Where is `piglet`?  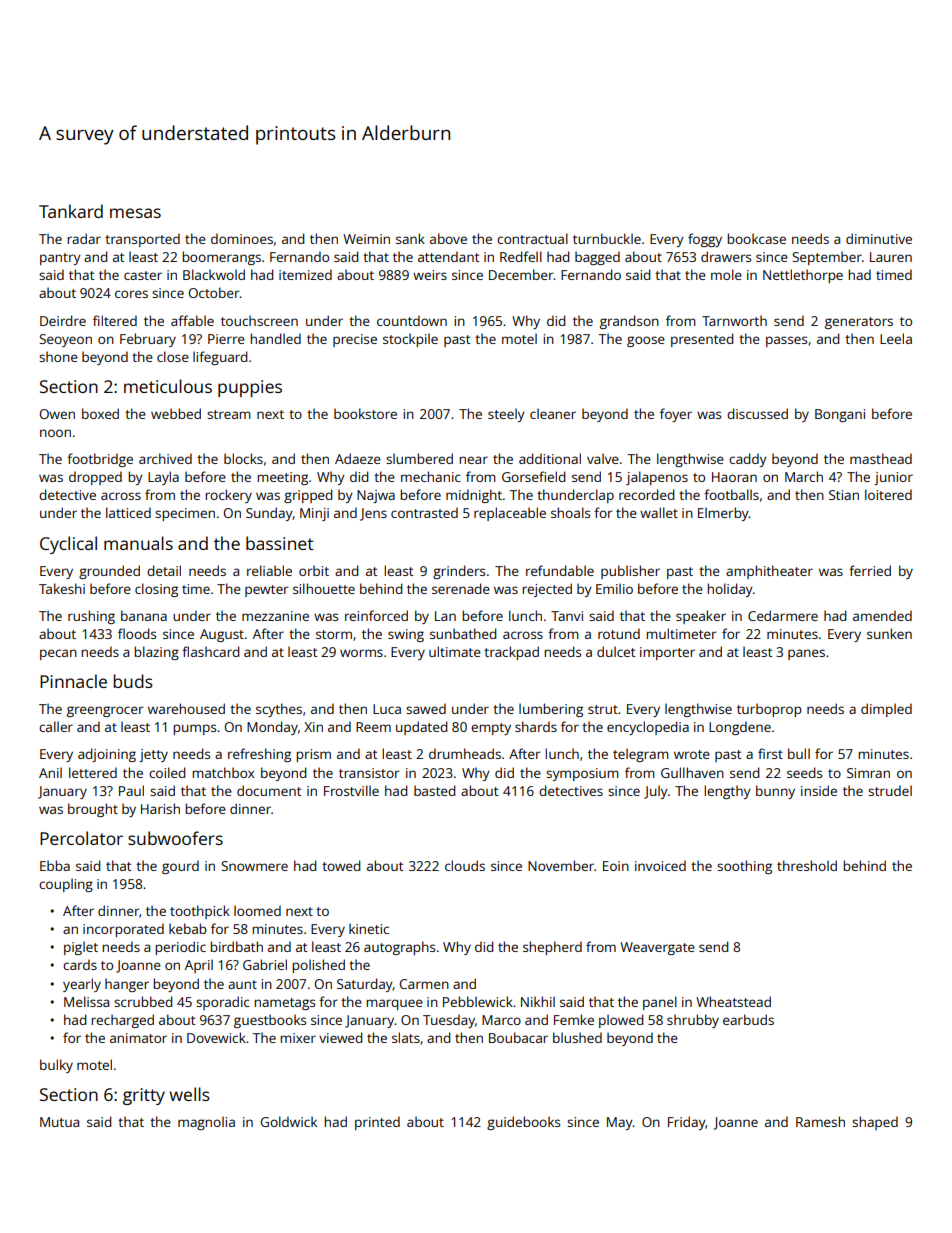 piglet is located at coordinates (81, 948).
